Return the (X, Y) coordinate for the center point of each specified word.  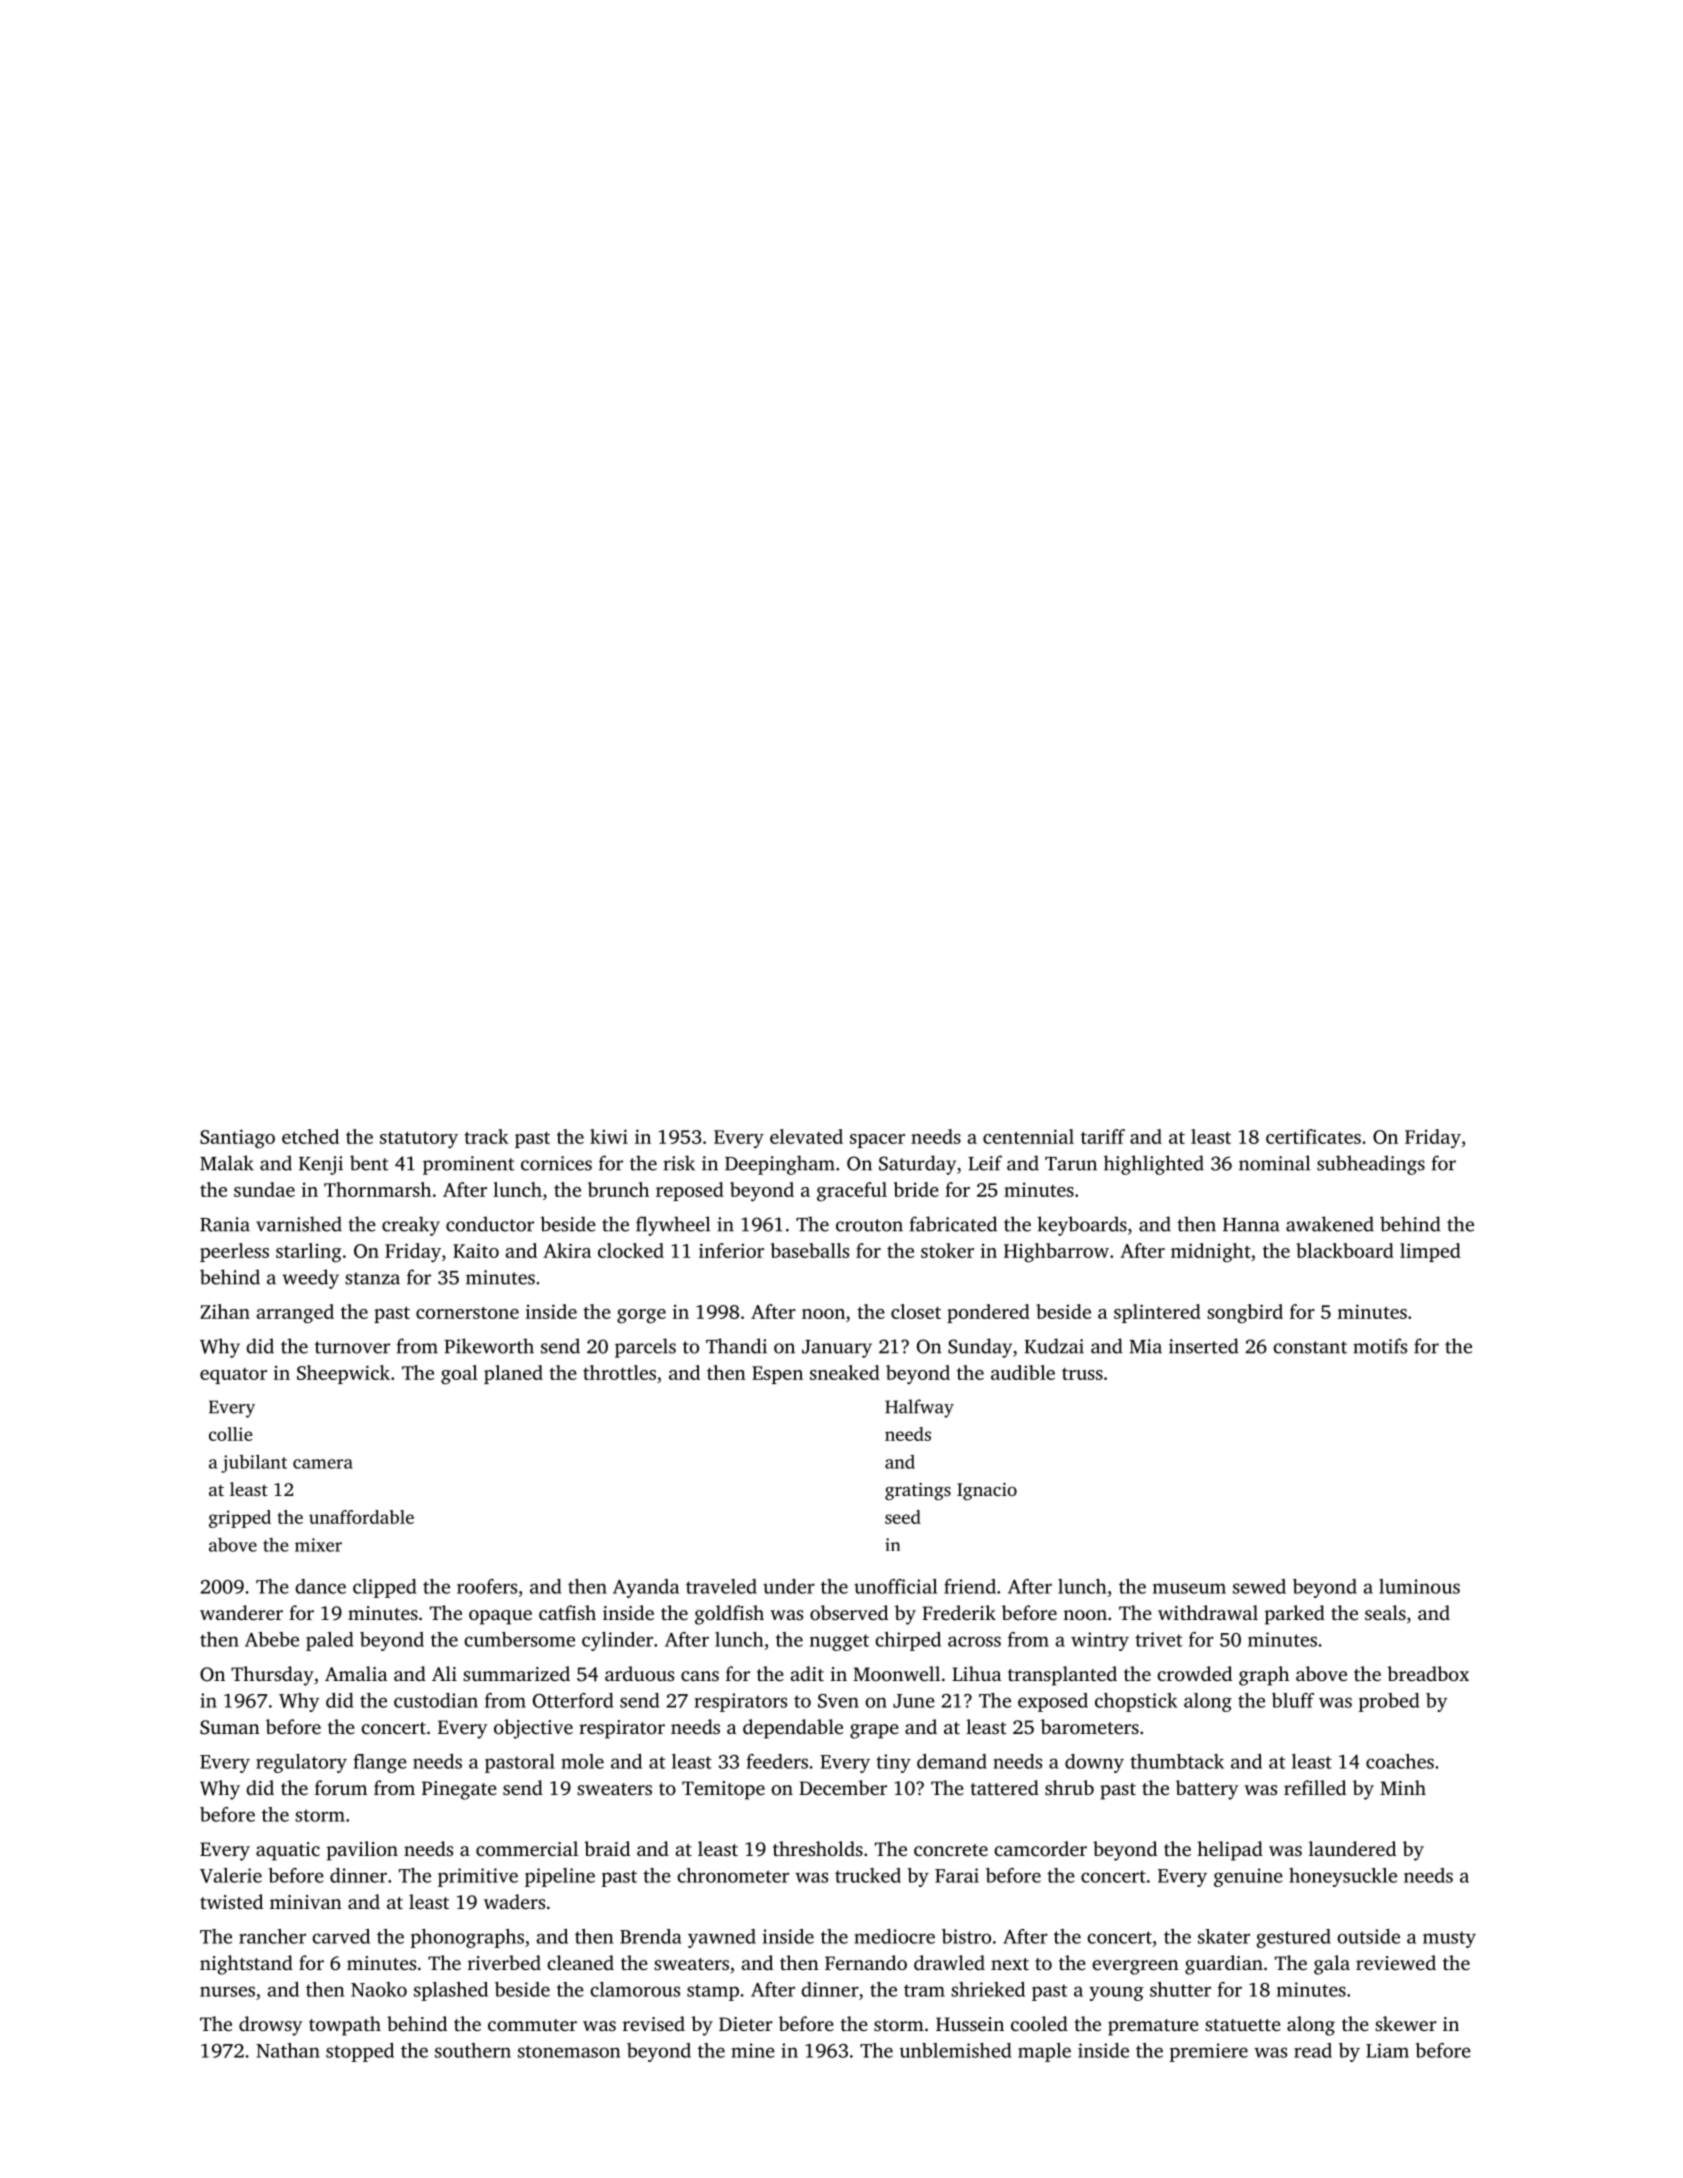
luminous (1419, 1586)
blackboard (1345, 1250)
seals (1385, 1612)
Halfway (919, 1408)
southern (473, 2050)
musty (1449, 1939)
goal (459, 1375)
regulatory (301, 1763)
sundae (264, 1189)
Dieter (746, 2024)
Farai (957, 1875)
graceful (852, 1192)
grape (874, 1731)
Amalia (356, 1673)
